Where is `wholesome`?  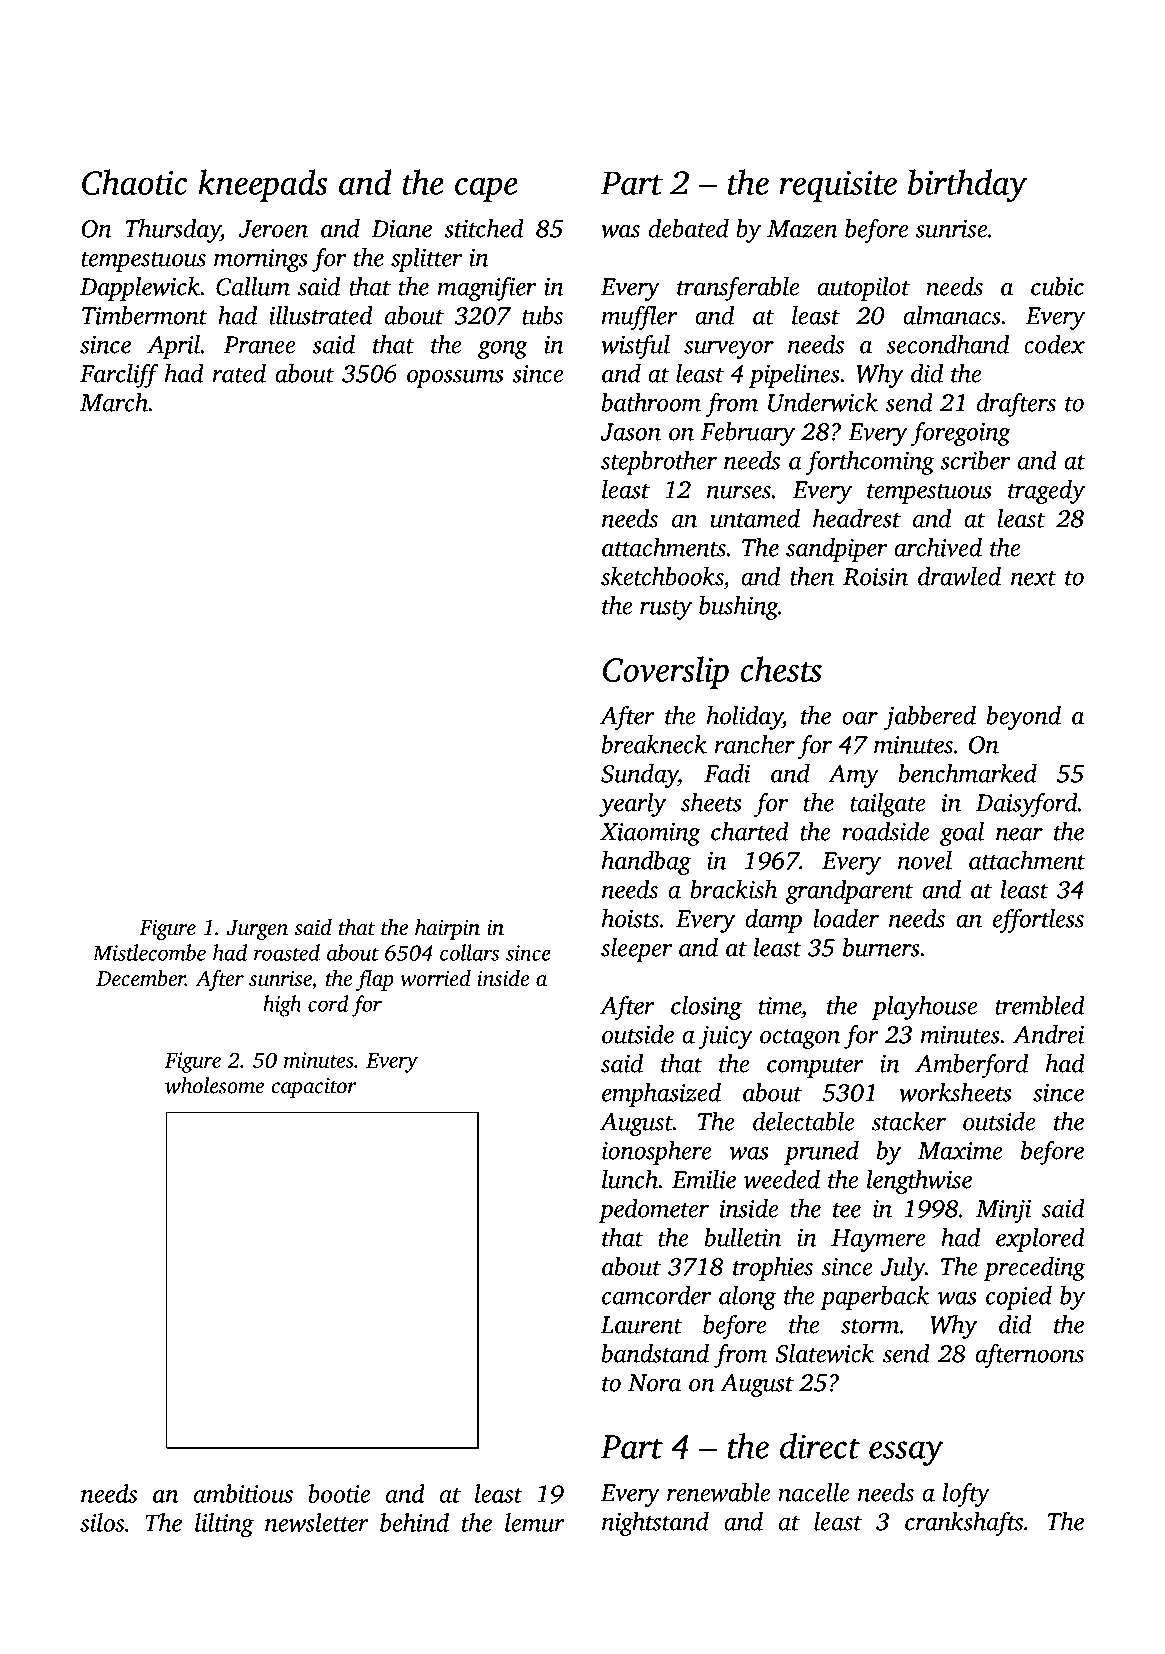 wholesome is located at coordinates (214, 1085).
